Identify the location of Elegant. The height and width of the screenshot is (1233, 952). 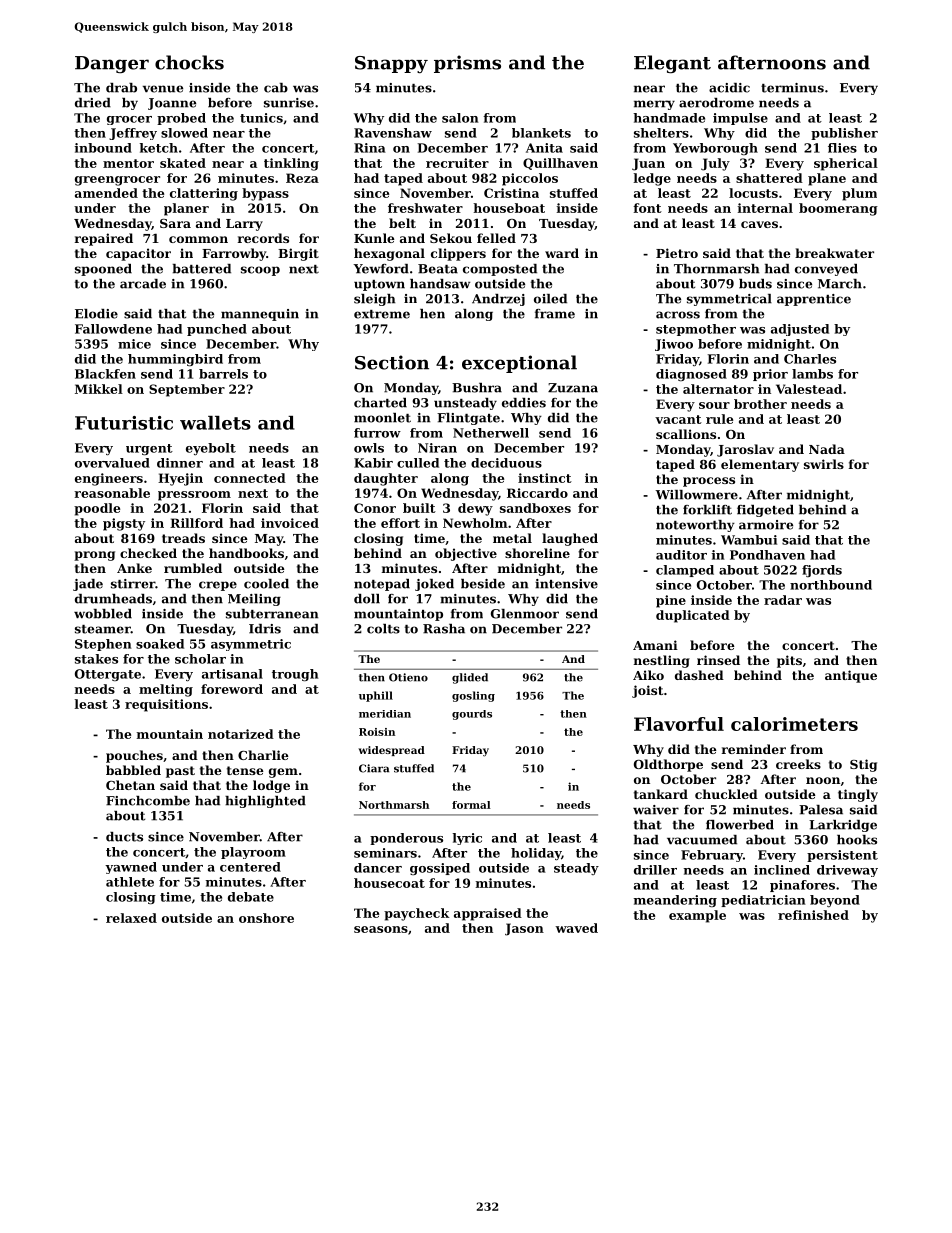
(672, 64).
